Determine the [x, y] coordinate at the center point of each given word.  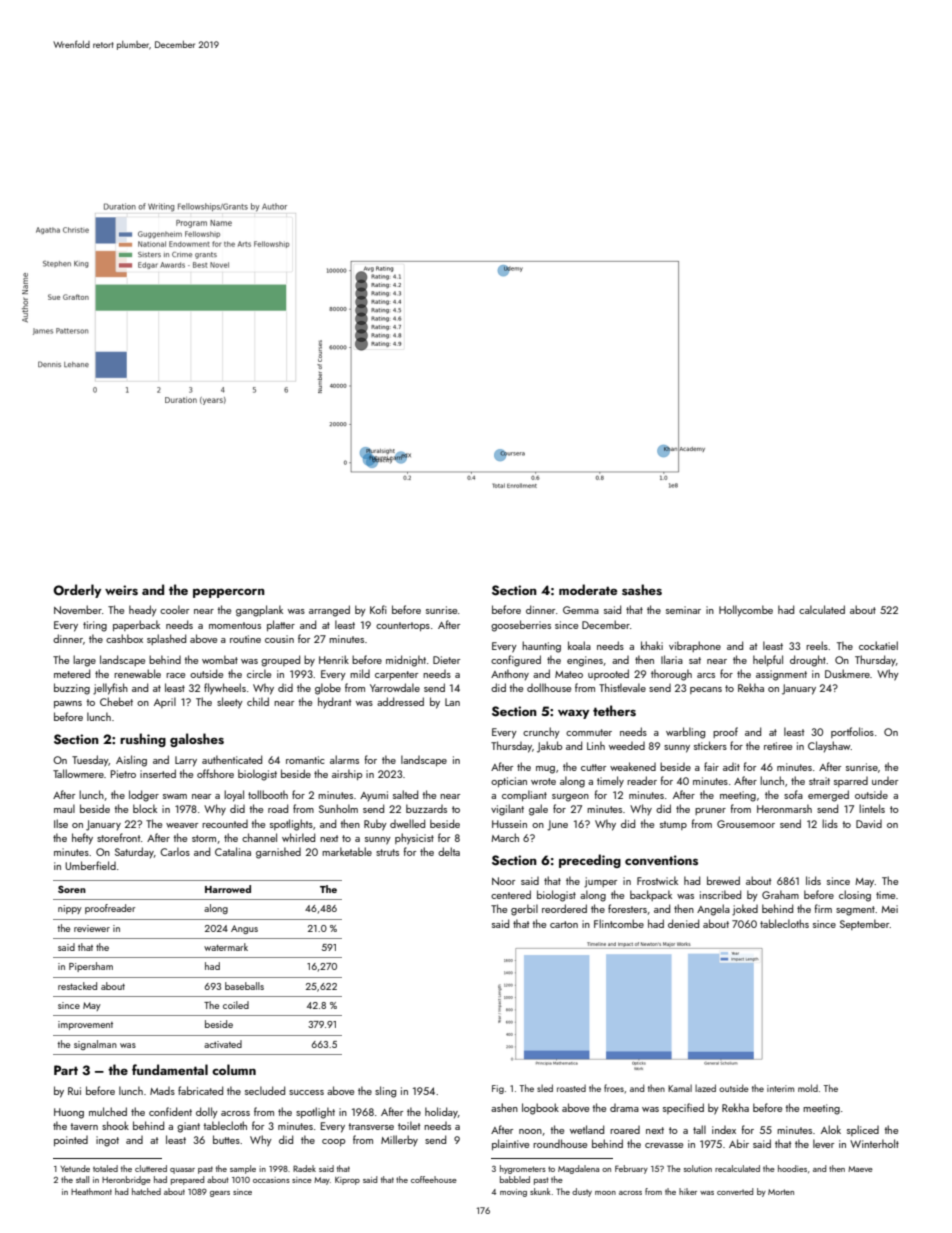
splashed [166, 639]
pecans [706, 690]
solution [698, 1168]
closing [855, 896]
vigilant [507, 810]
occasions [271, 1180]
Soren [72, 889]
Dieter [446, 660]
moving [513, 1193]
